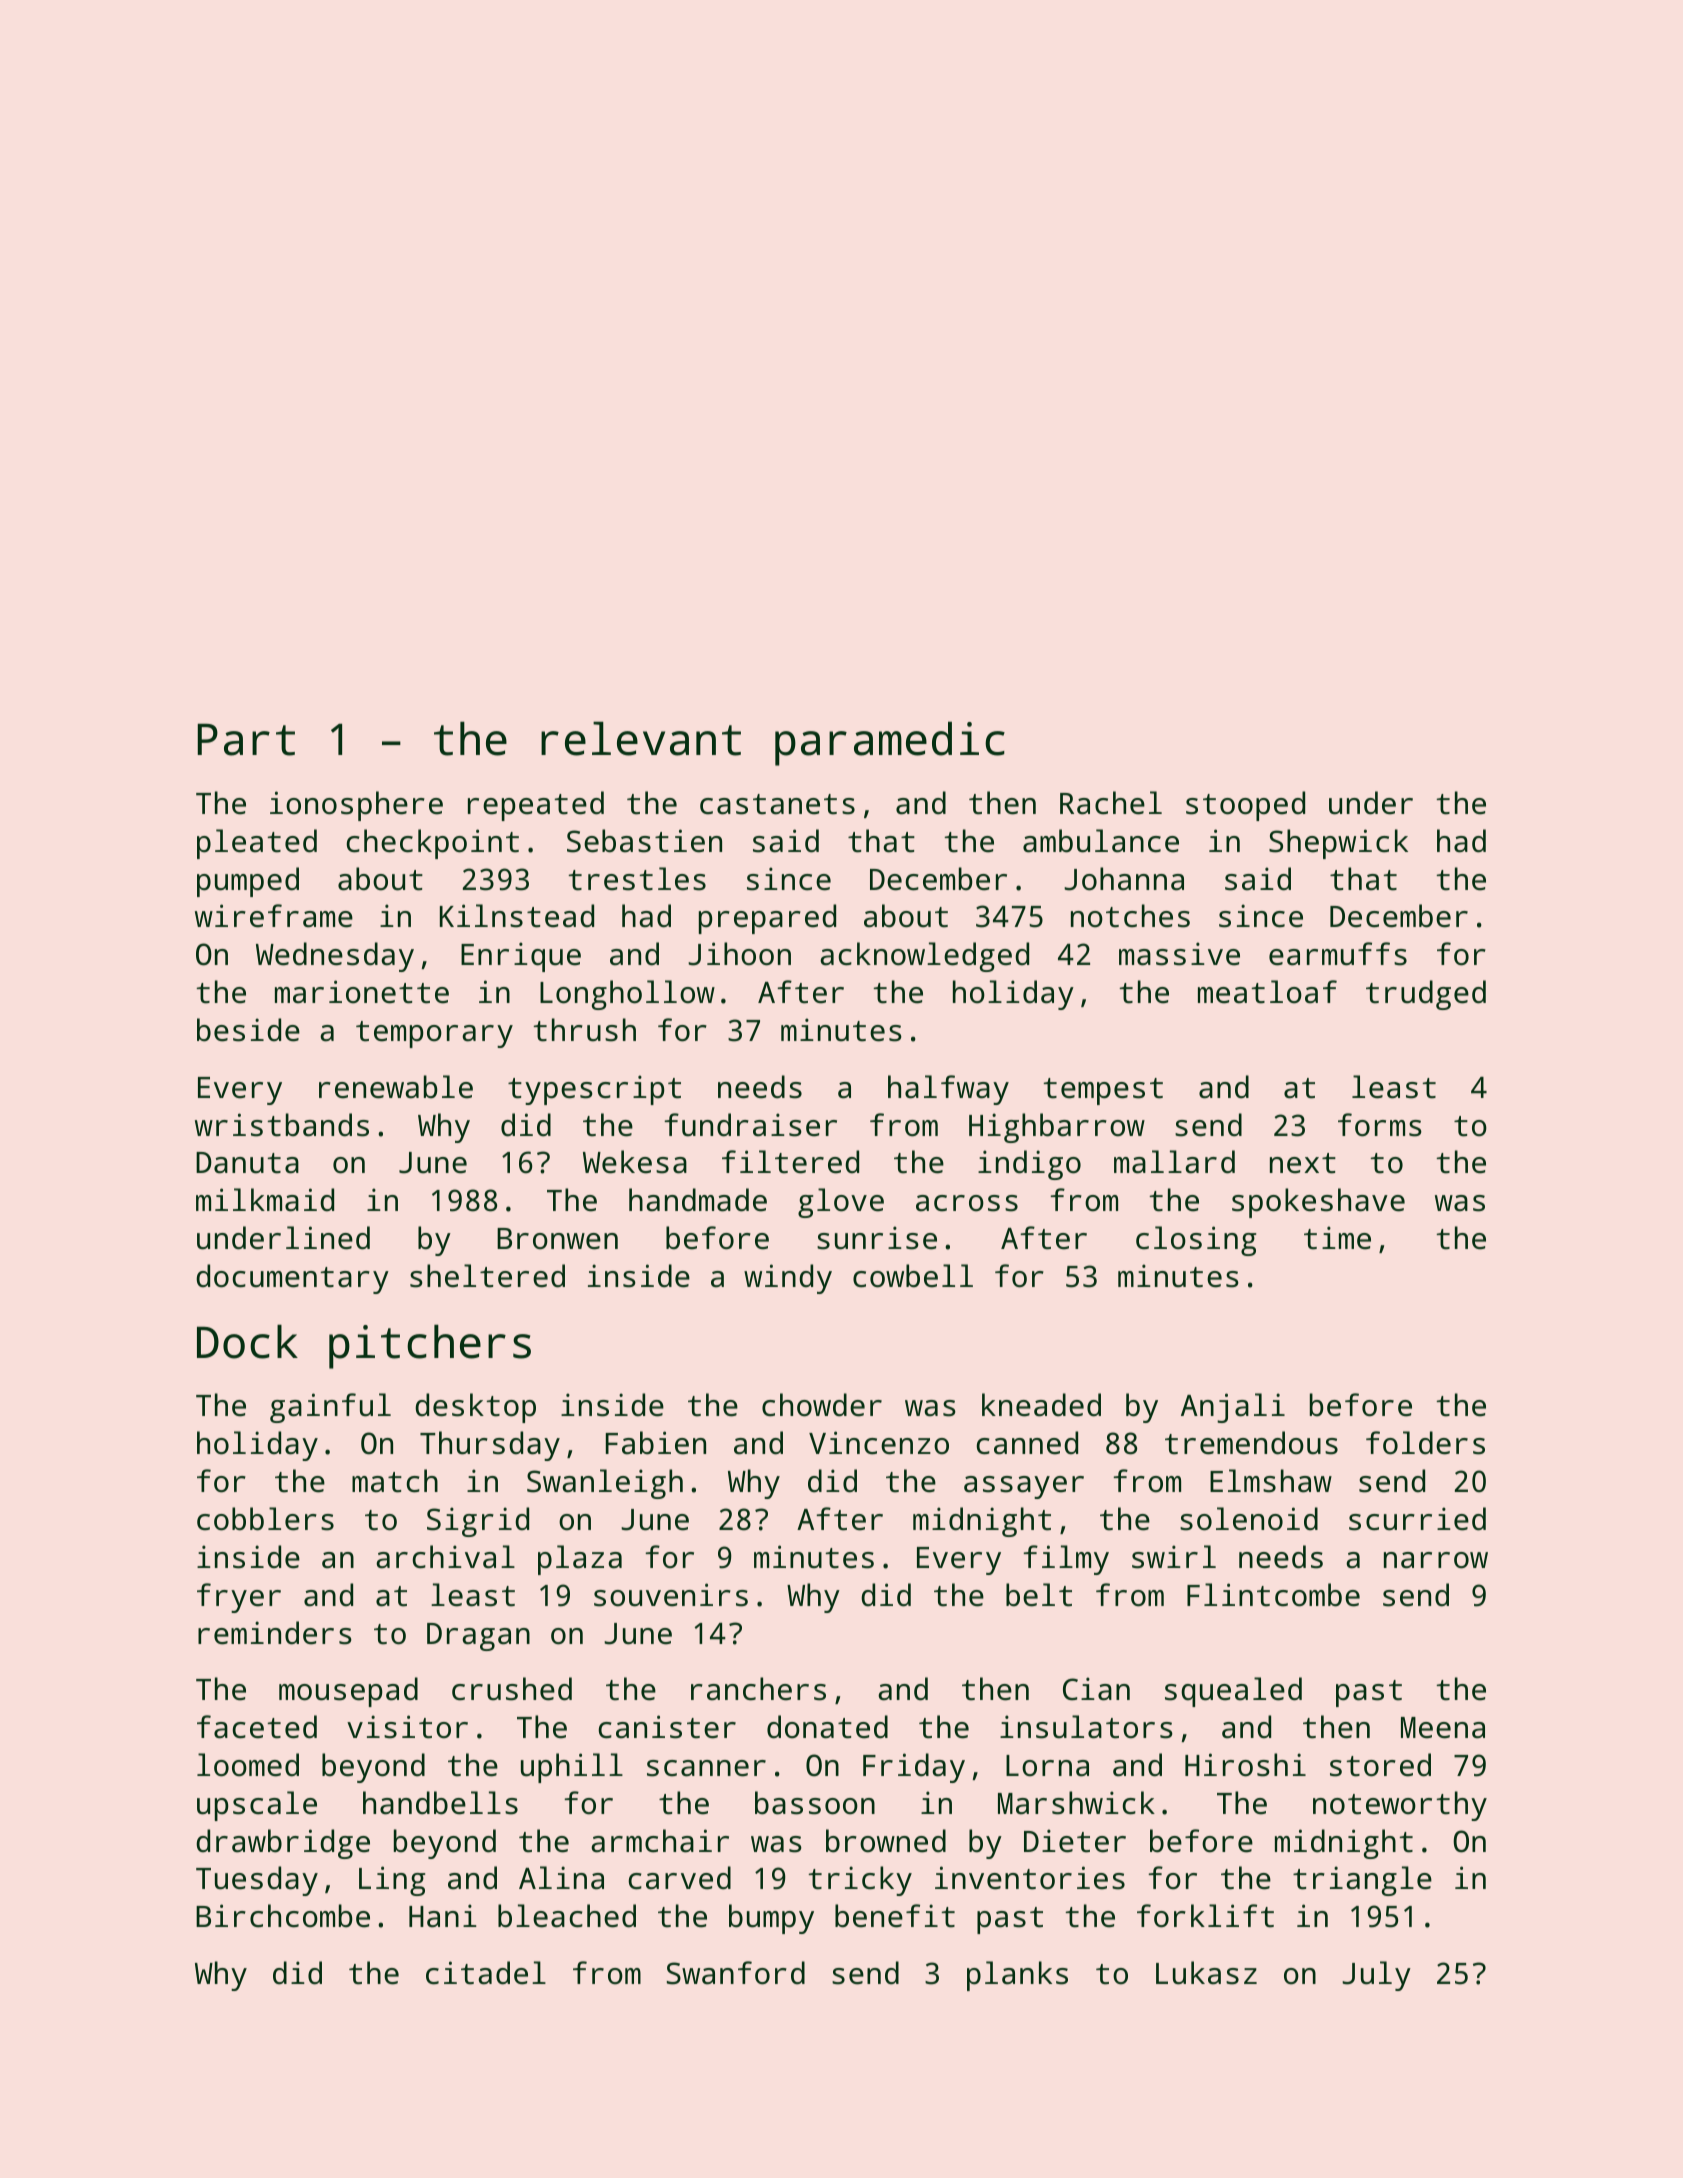  I want to click on milkmaid, so click(265, 1200).
